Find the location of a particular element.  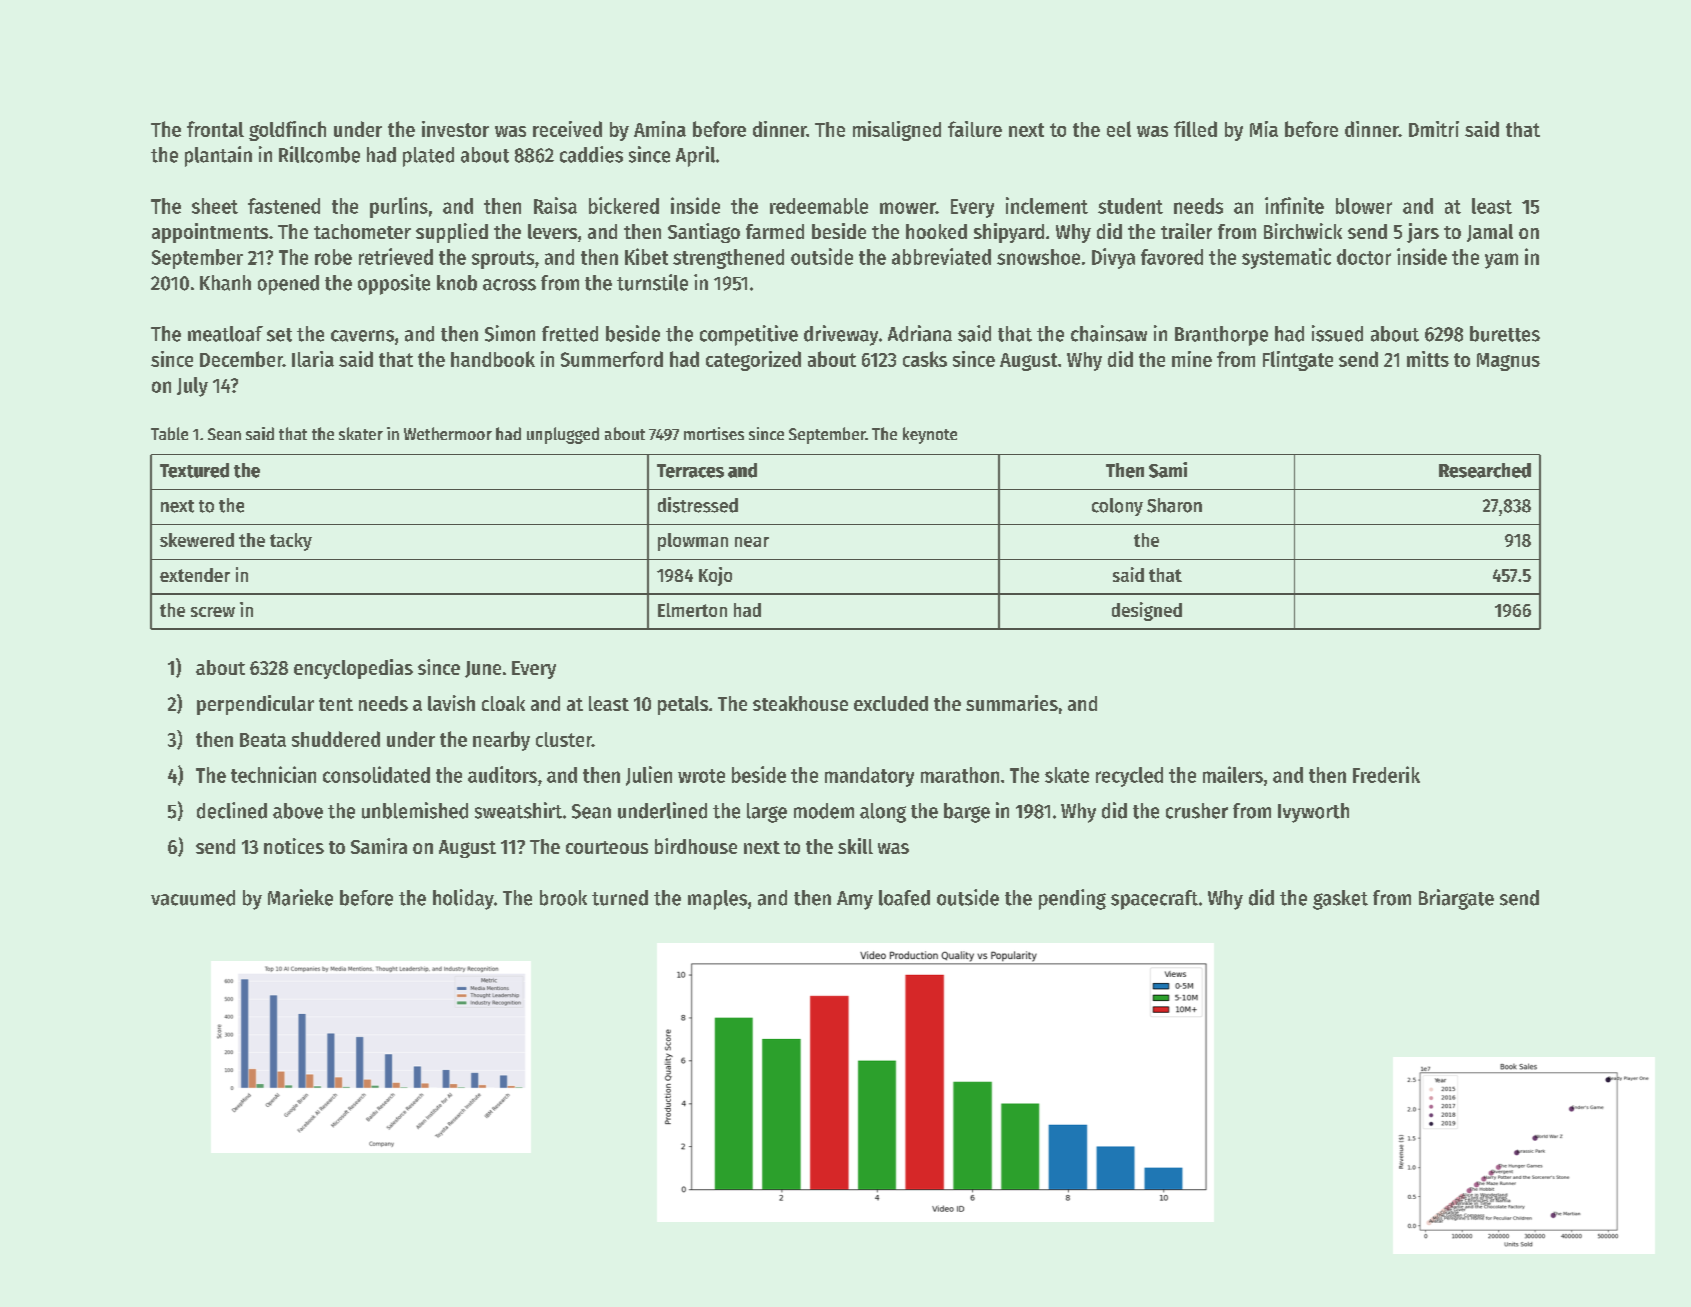

Wethermoor is located at coordinates (448, 433).
